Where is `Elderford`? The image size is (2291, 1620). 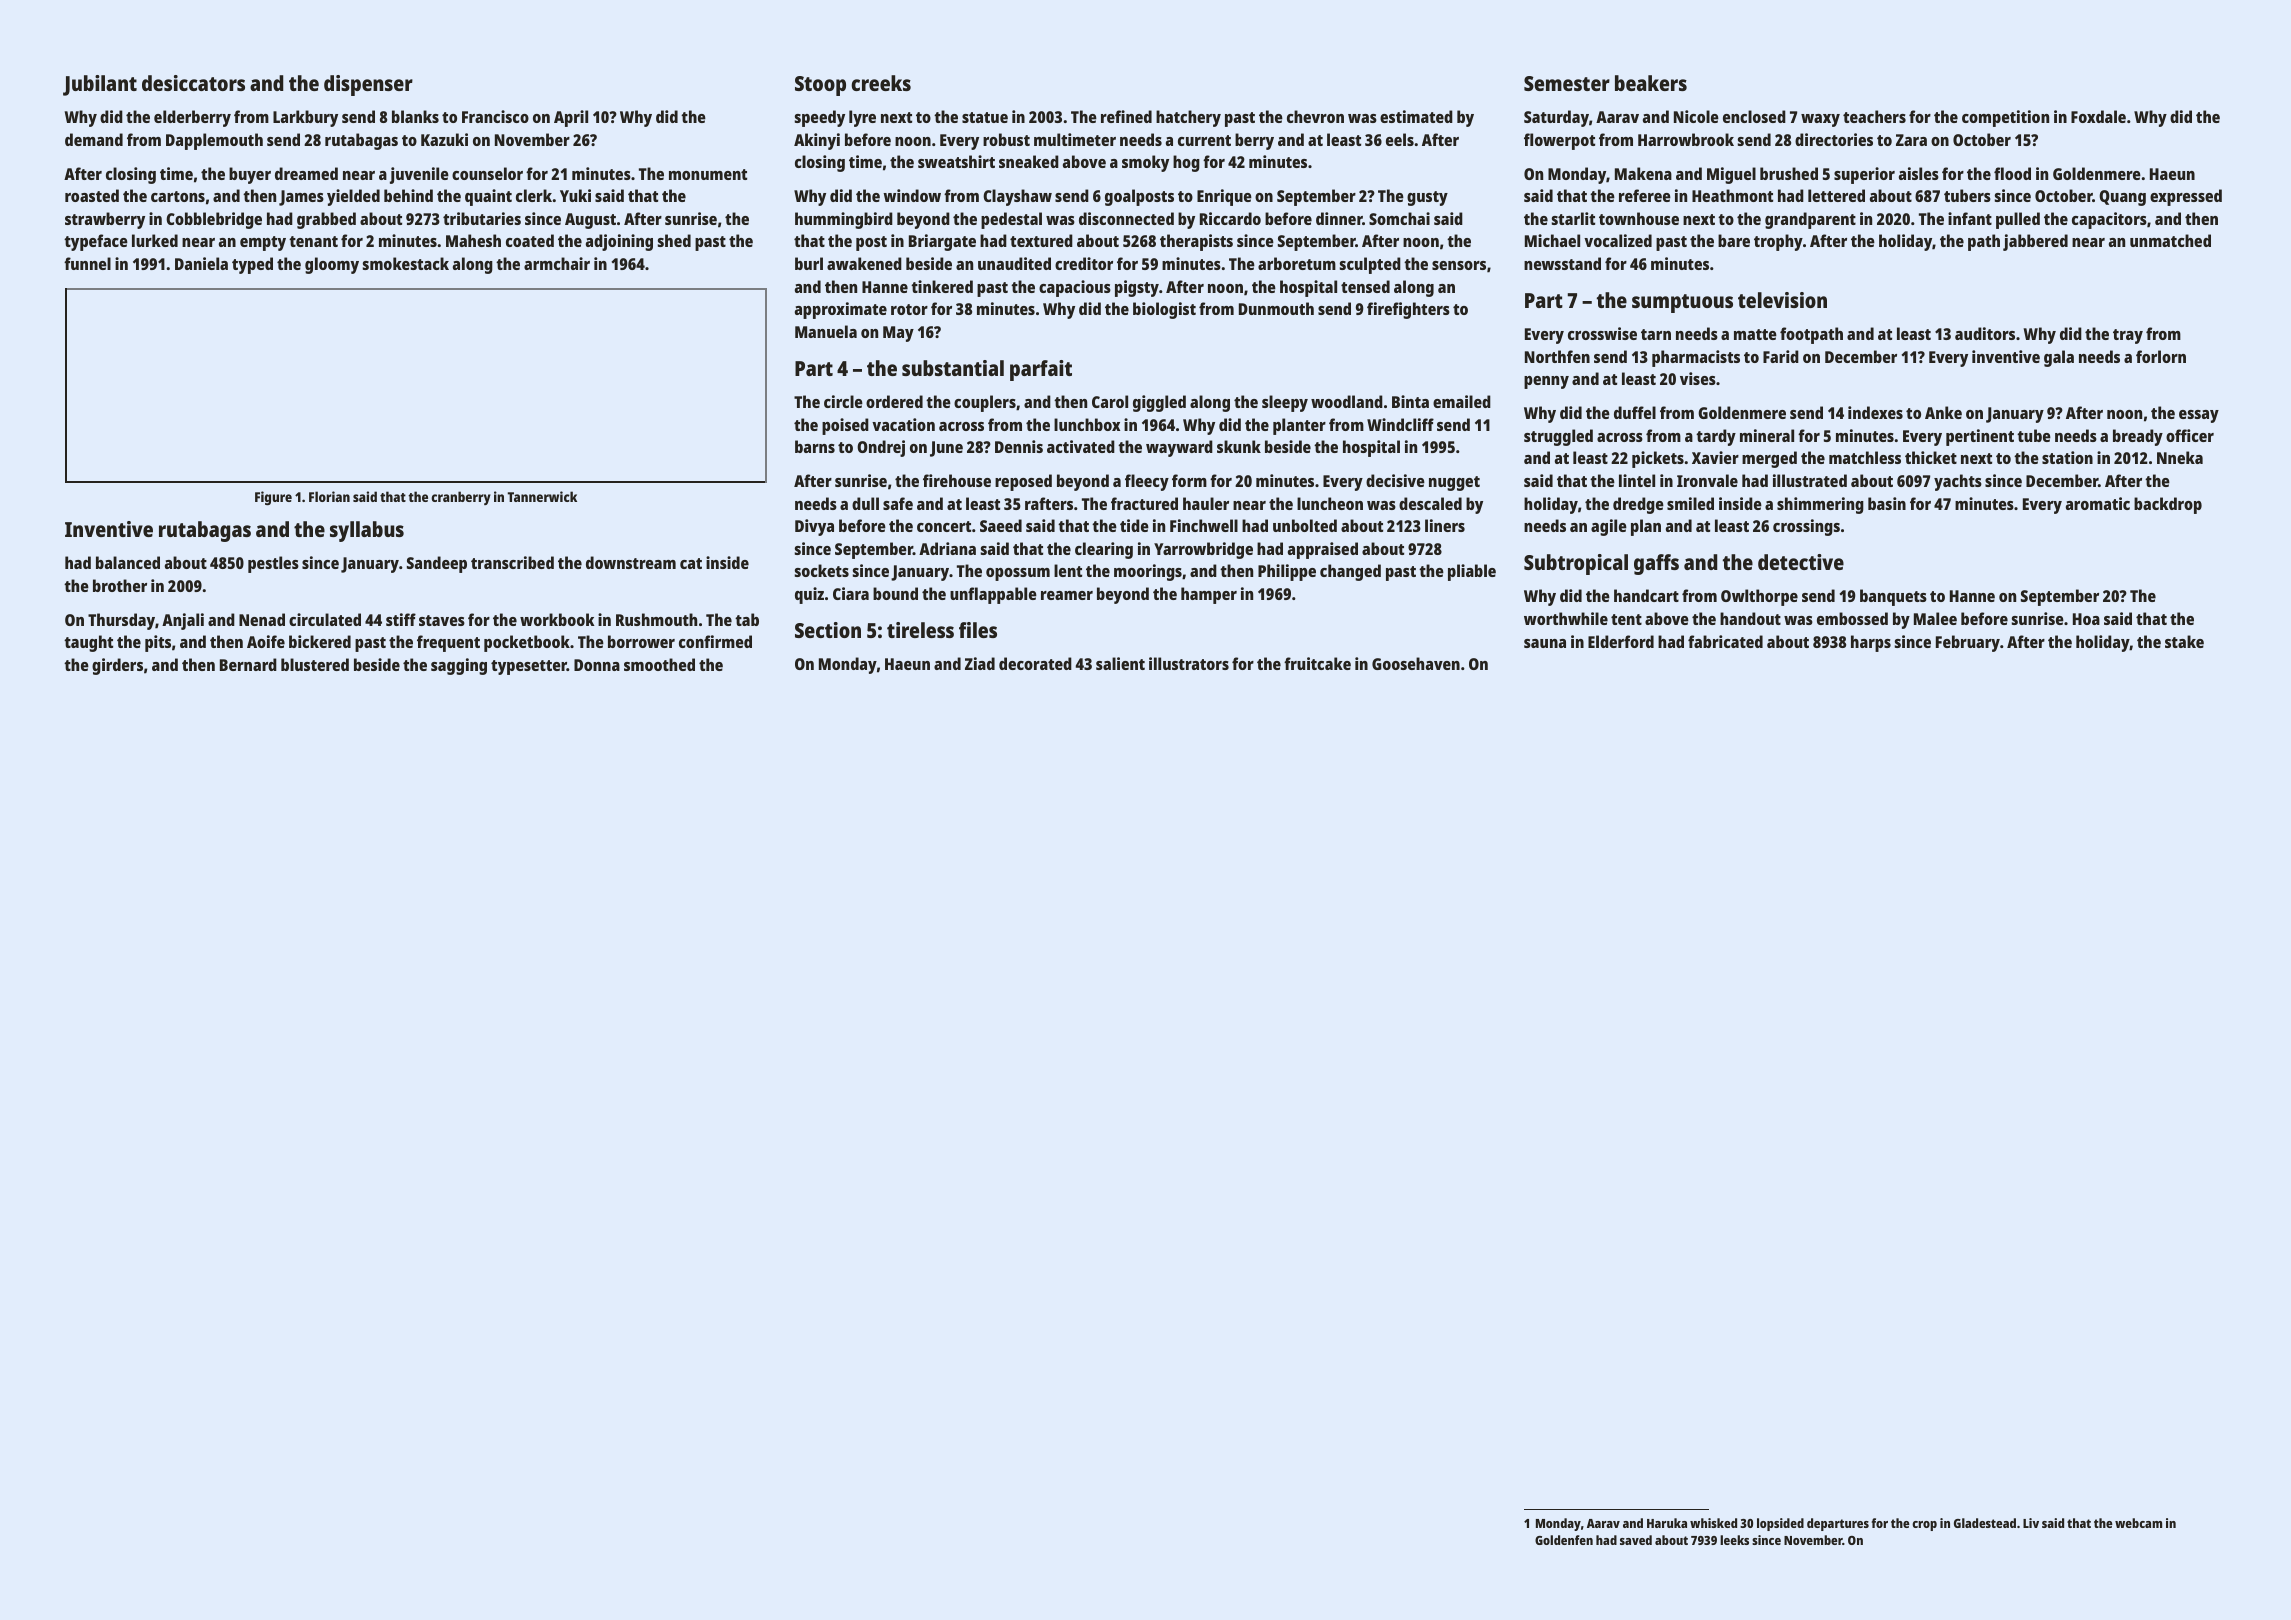
Elderford is located at coordinates (1621, 641).
